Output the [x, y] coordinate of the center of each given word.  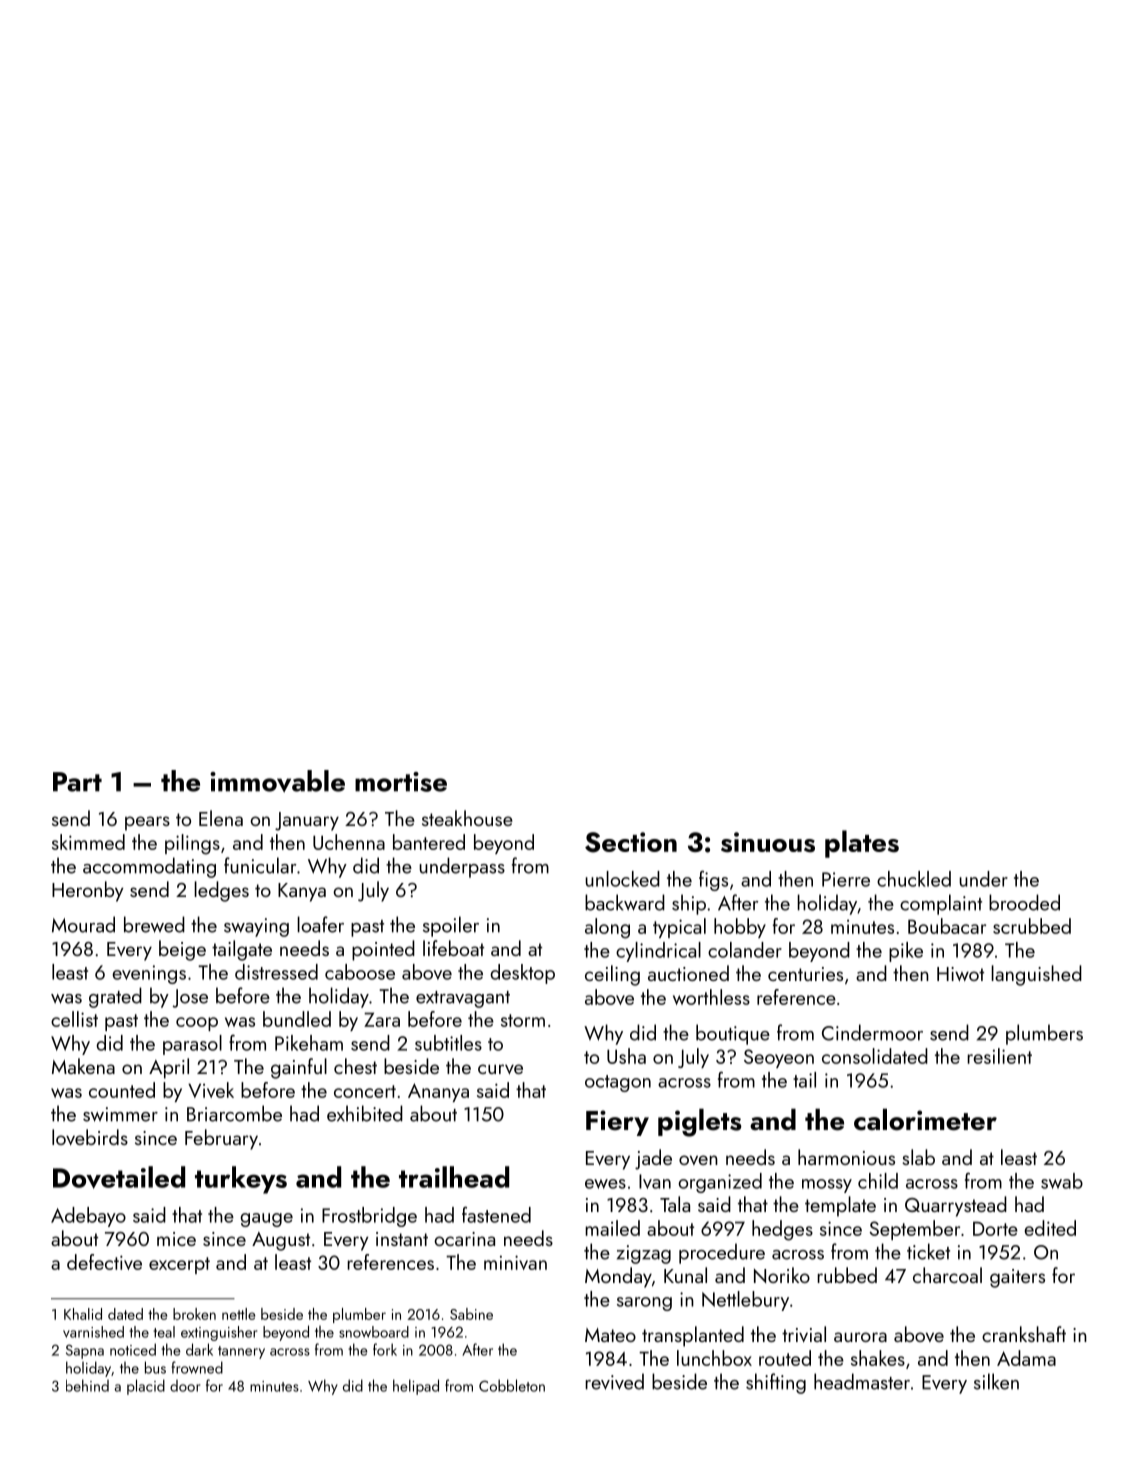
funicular [260, 865]
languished [1036, 975]
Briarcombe [234, 1113]
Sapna [85, 1351]
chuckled [914, 879]
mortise [401, 782]
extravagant [463, 999]
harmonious [846, 1157]
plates [862, 844]
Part [77, 782]
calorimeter [925, 1119]
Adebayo [88, 1217]
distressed [276, 972]
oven [698, 1160]
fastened [496, 1214]
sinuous [768, 842]
